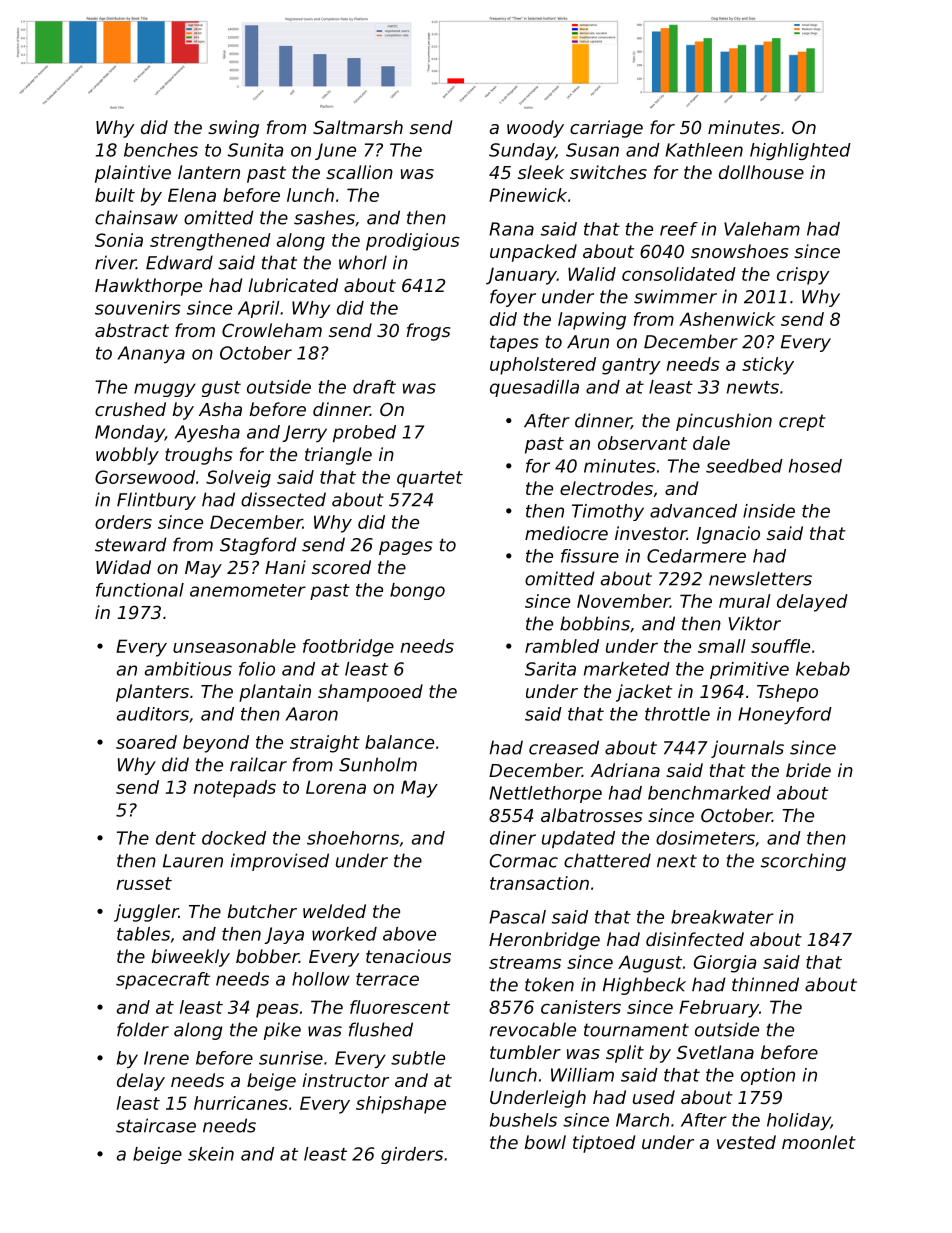 This page has height=1233, width=952. Describe the element at coordinates (823, 669) in the page. I see `kebab` at that location.
